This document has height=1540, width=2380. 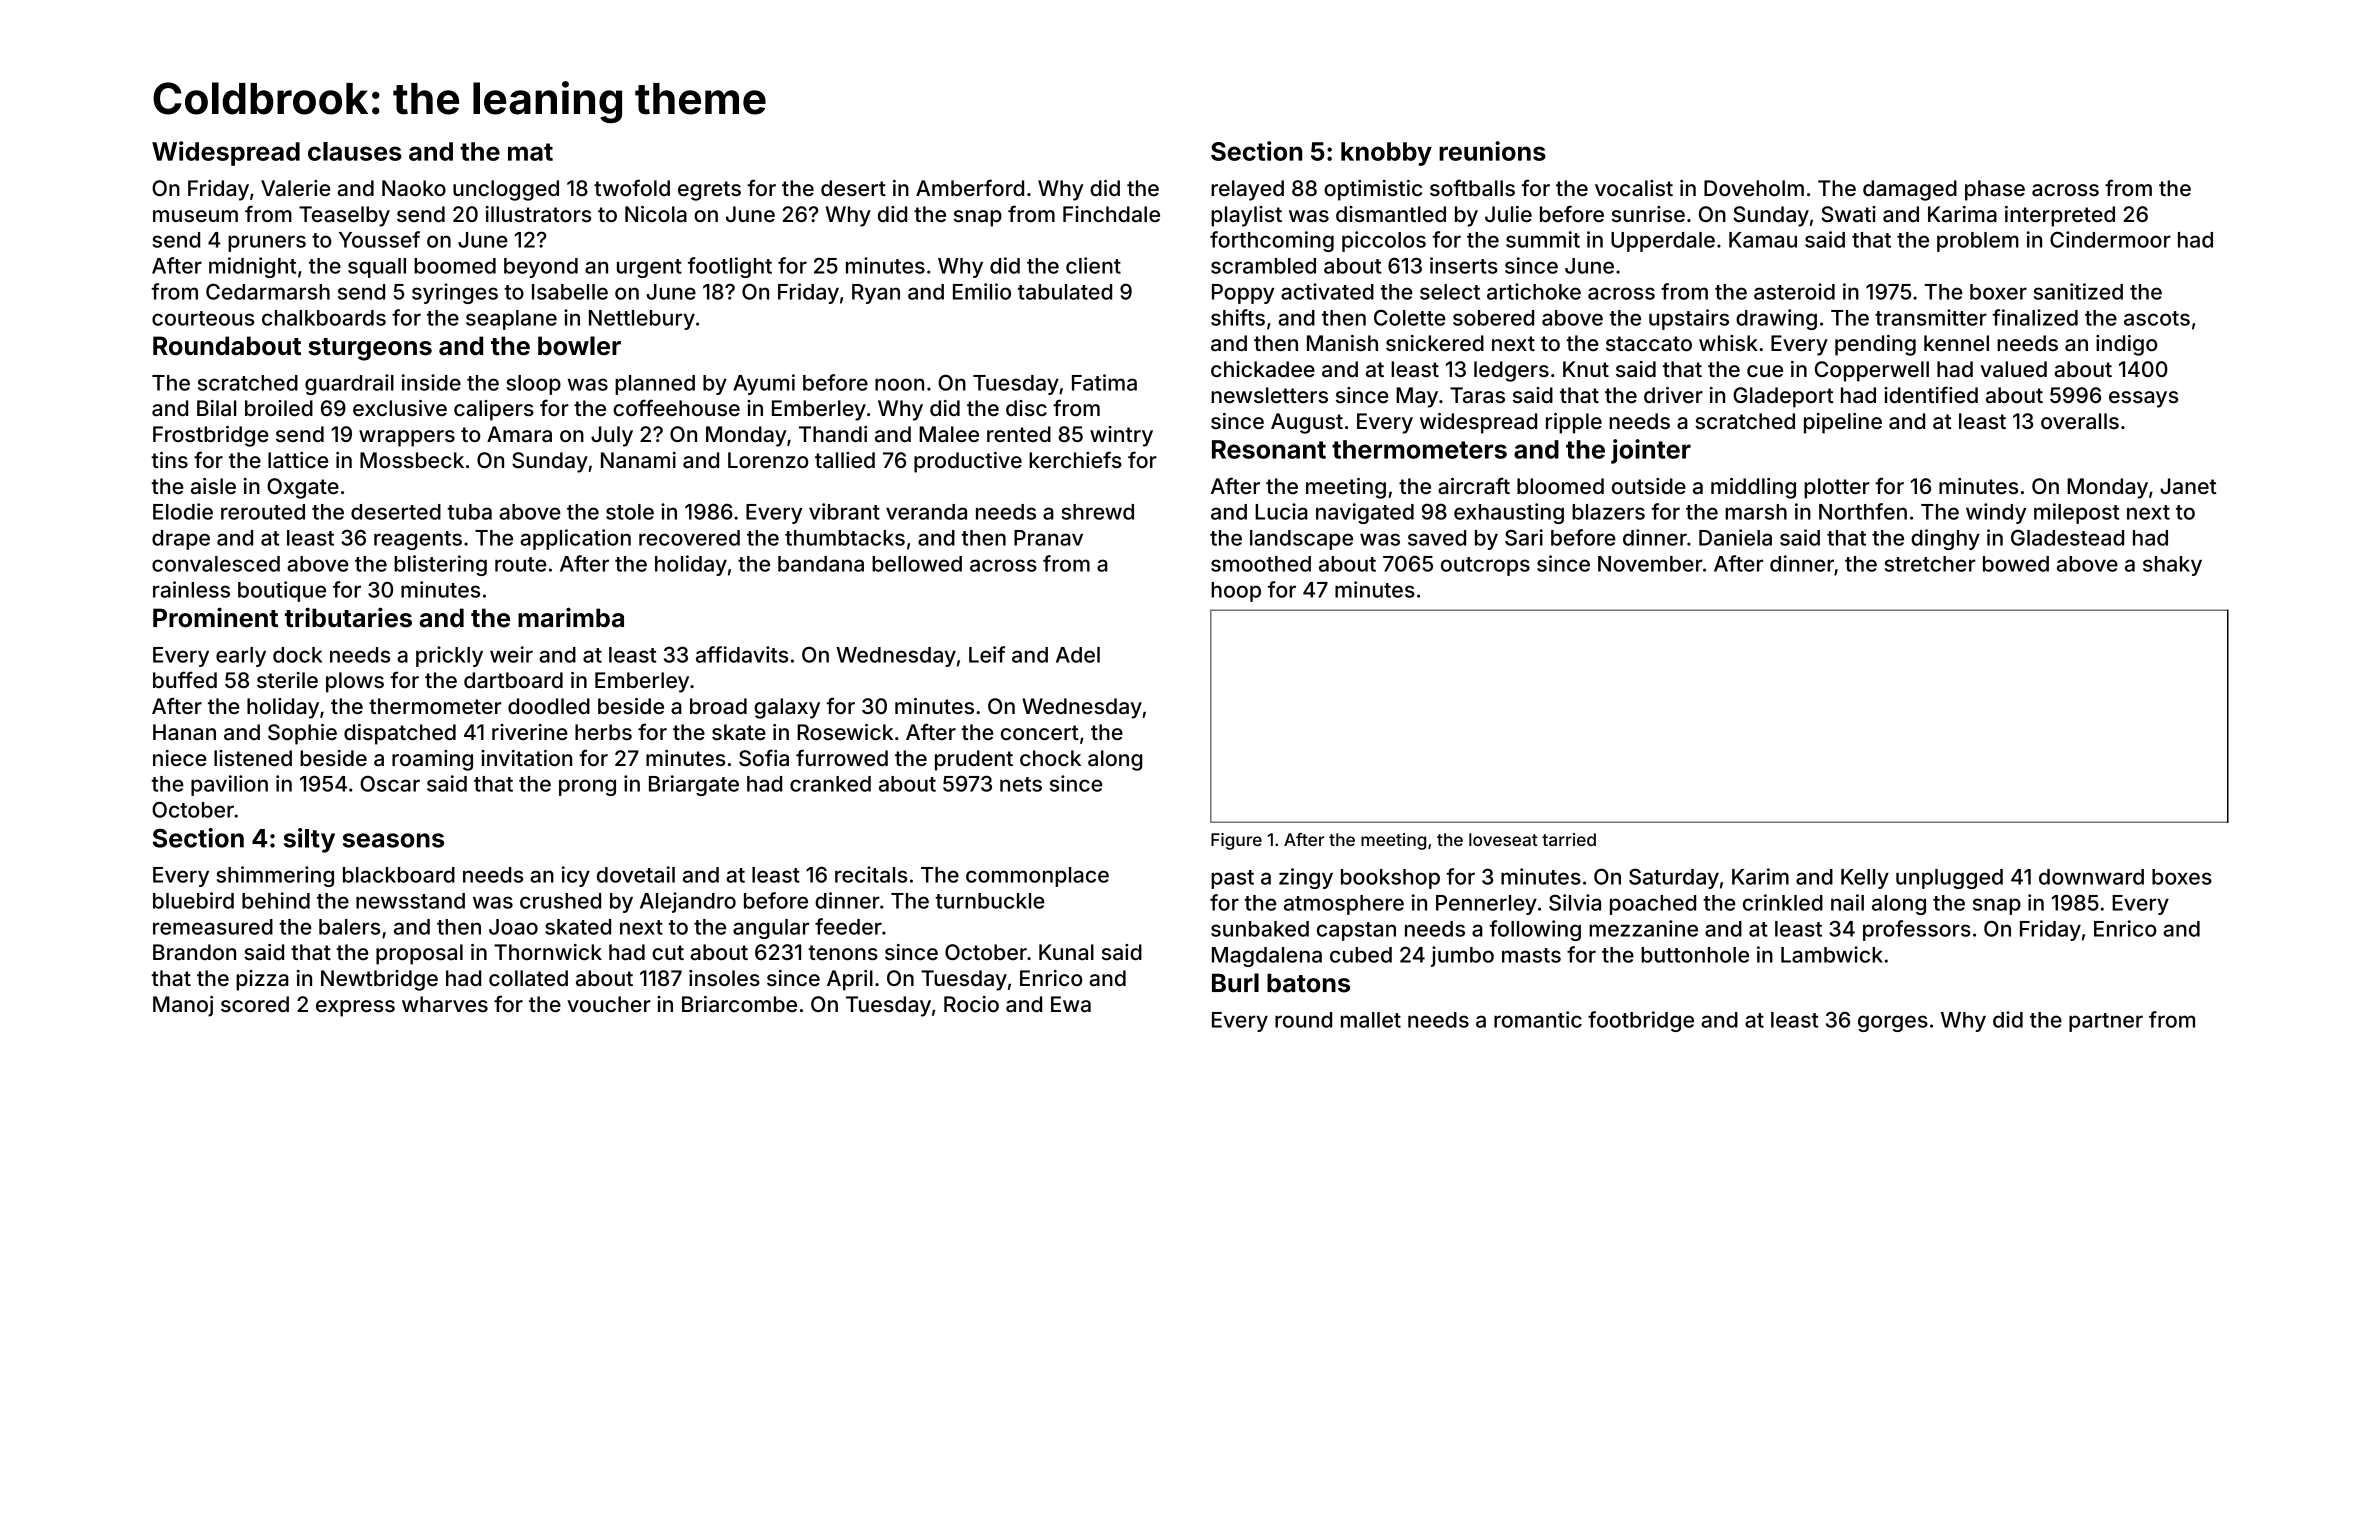 I want to click on reunions, so click(x=1492, y=151).
